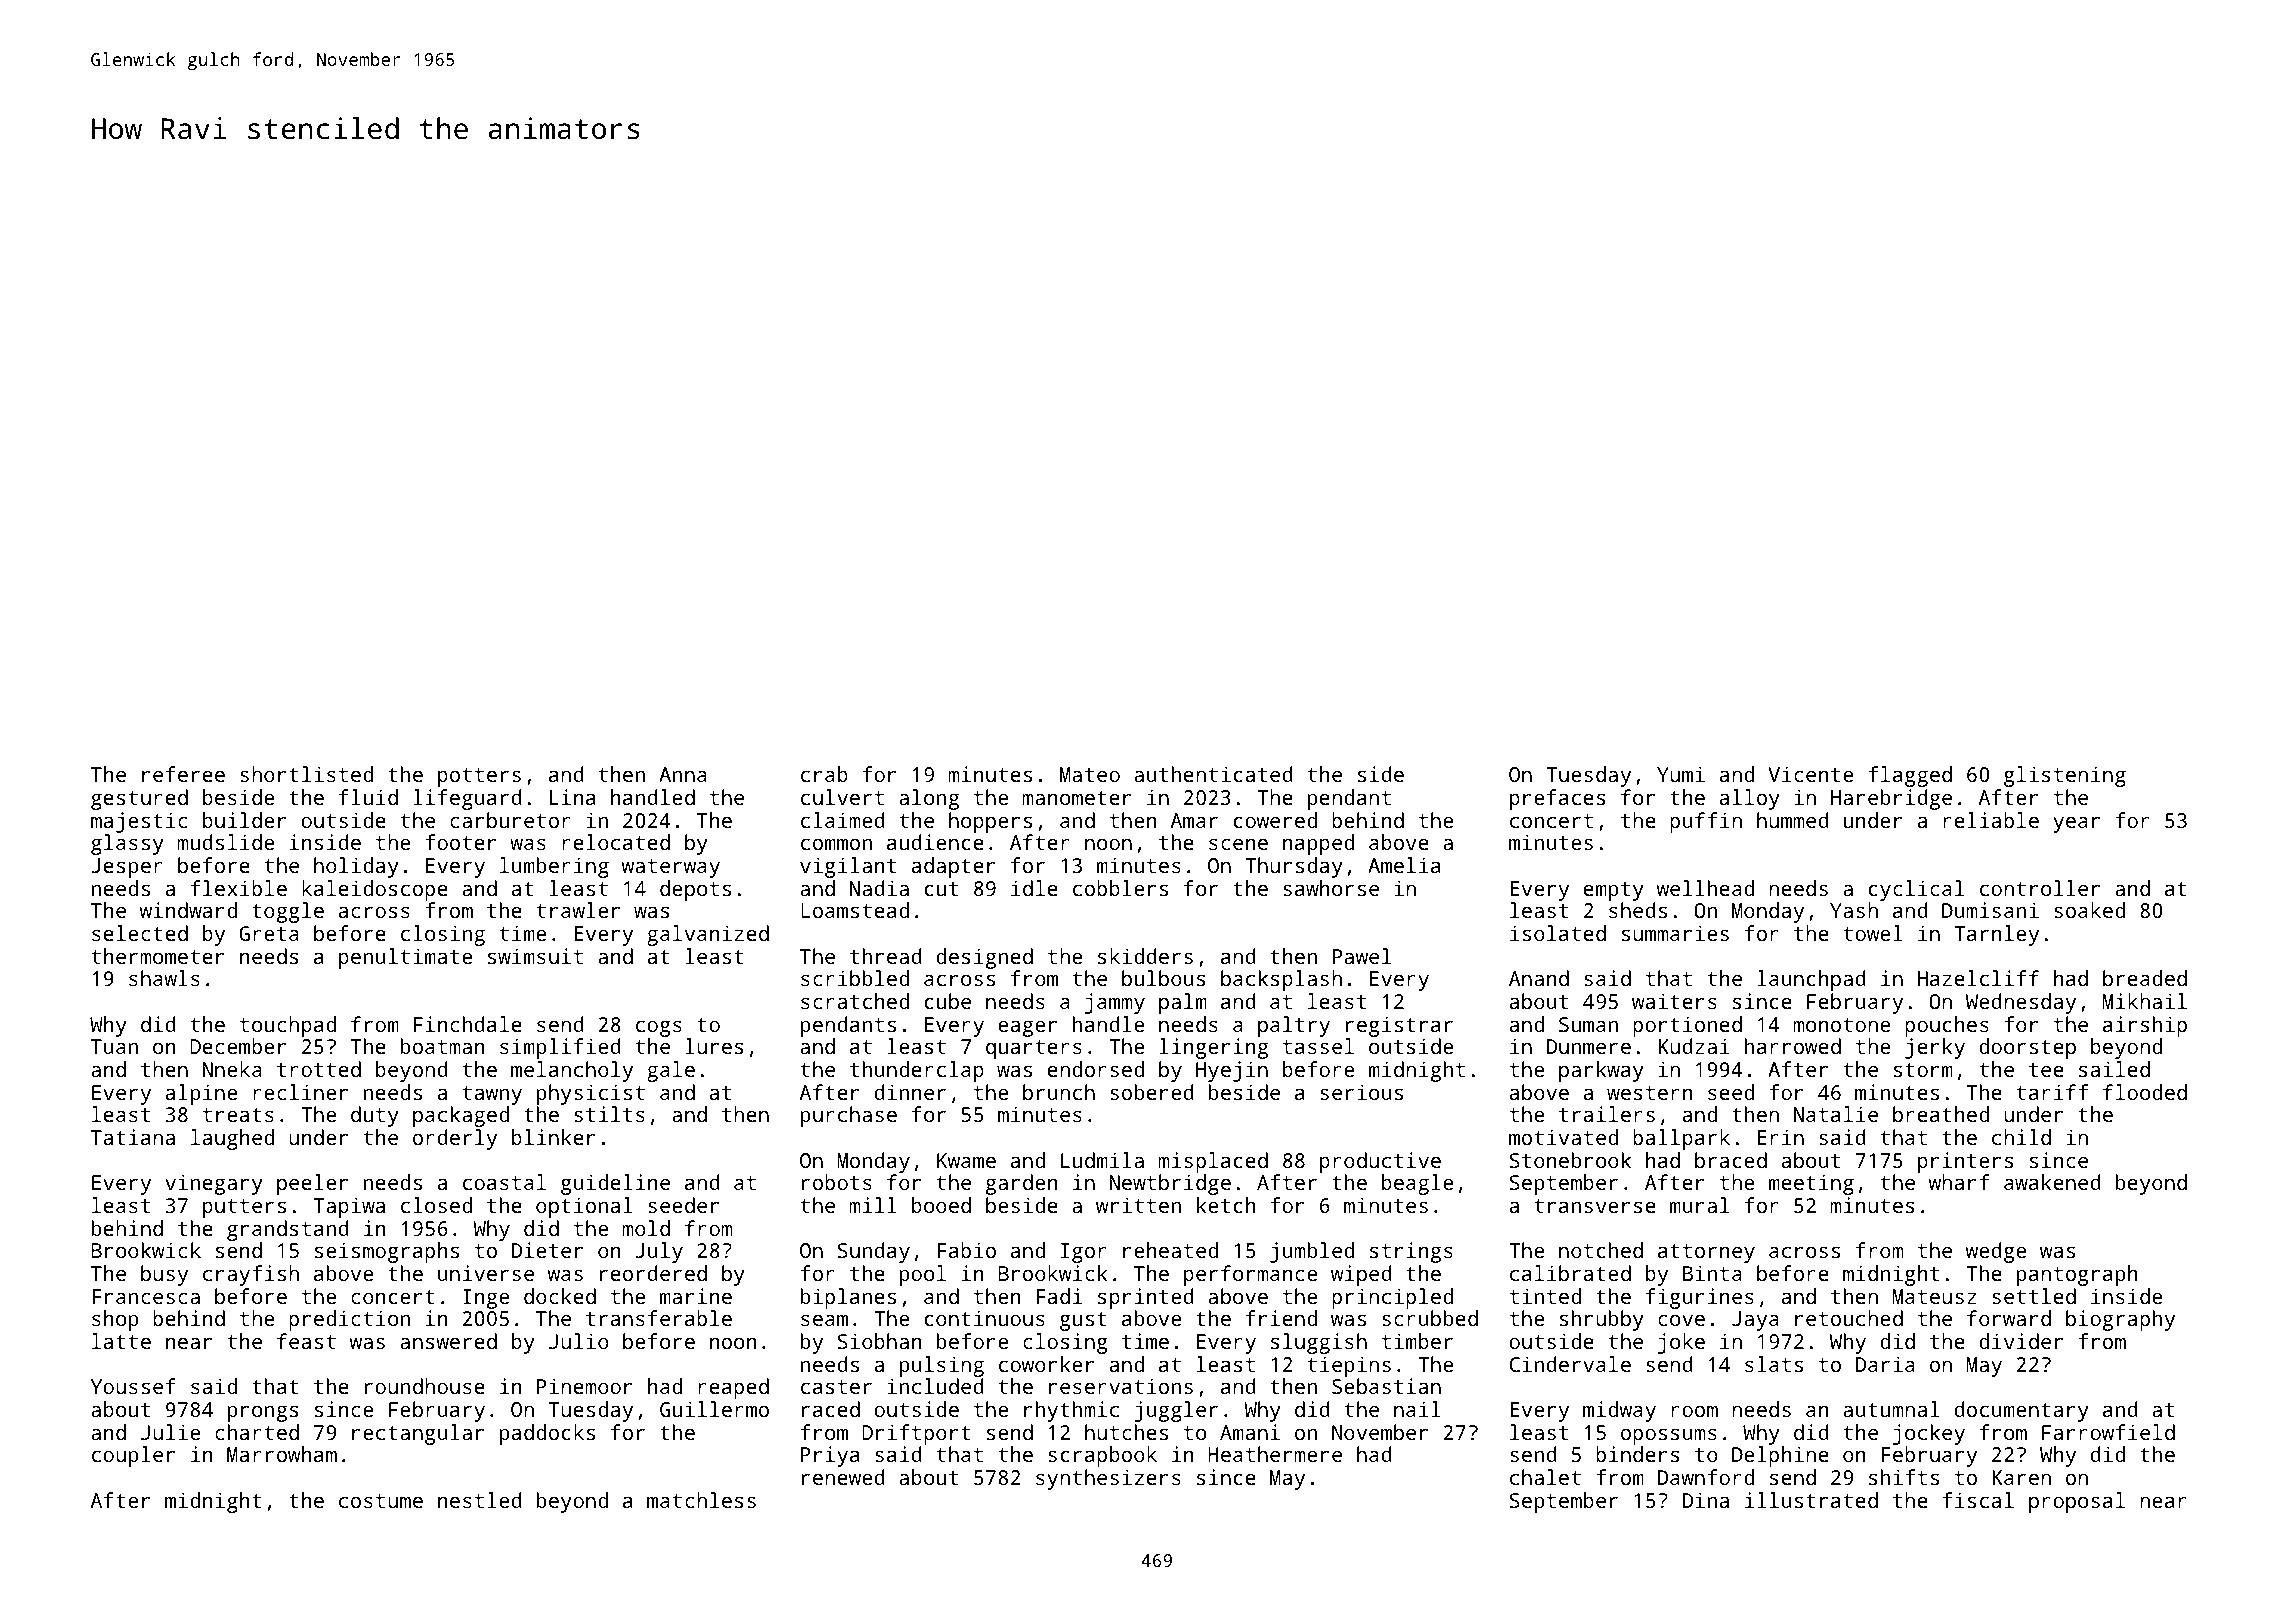  I want to click on Vicente, so click(1810, 774).
